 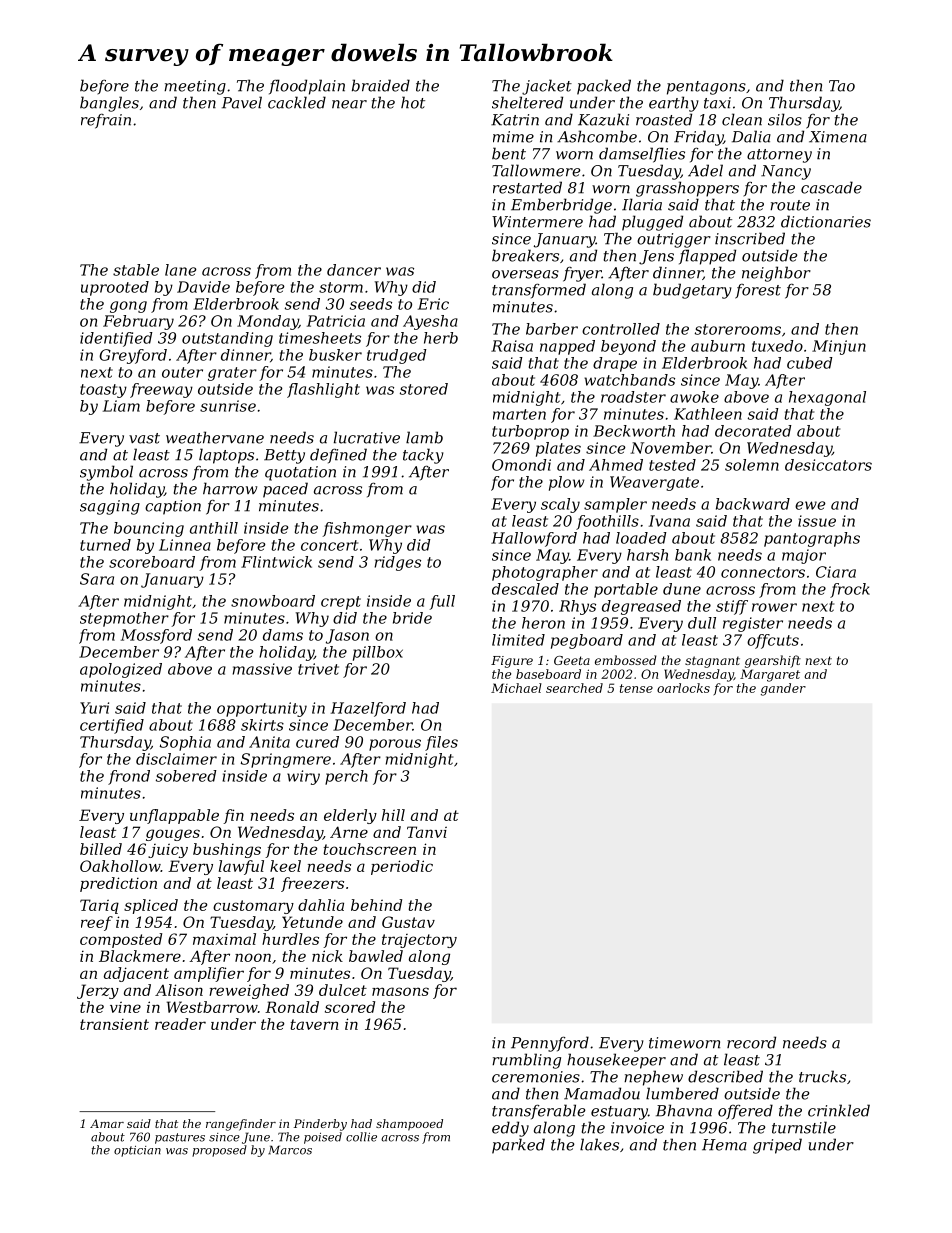 I want to click on connectors, so click(x=763, y=572).
